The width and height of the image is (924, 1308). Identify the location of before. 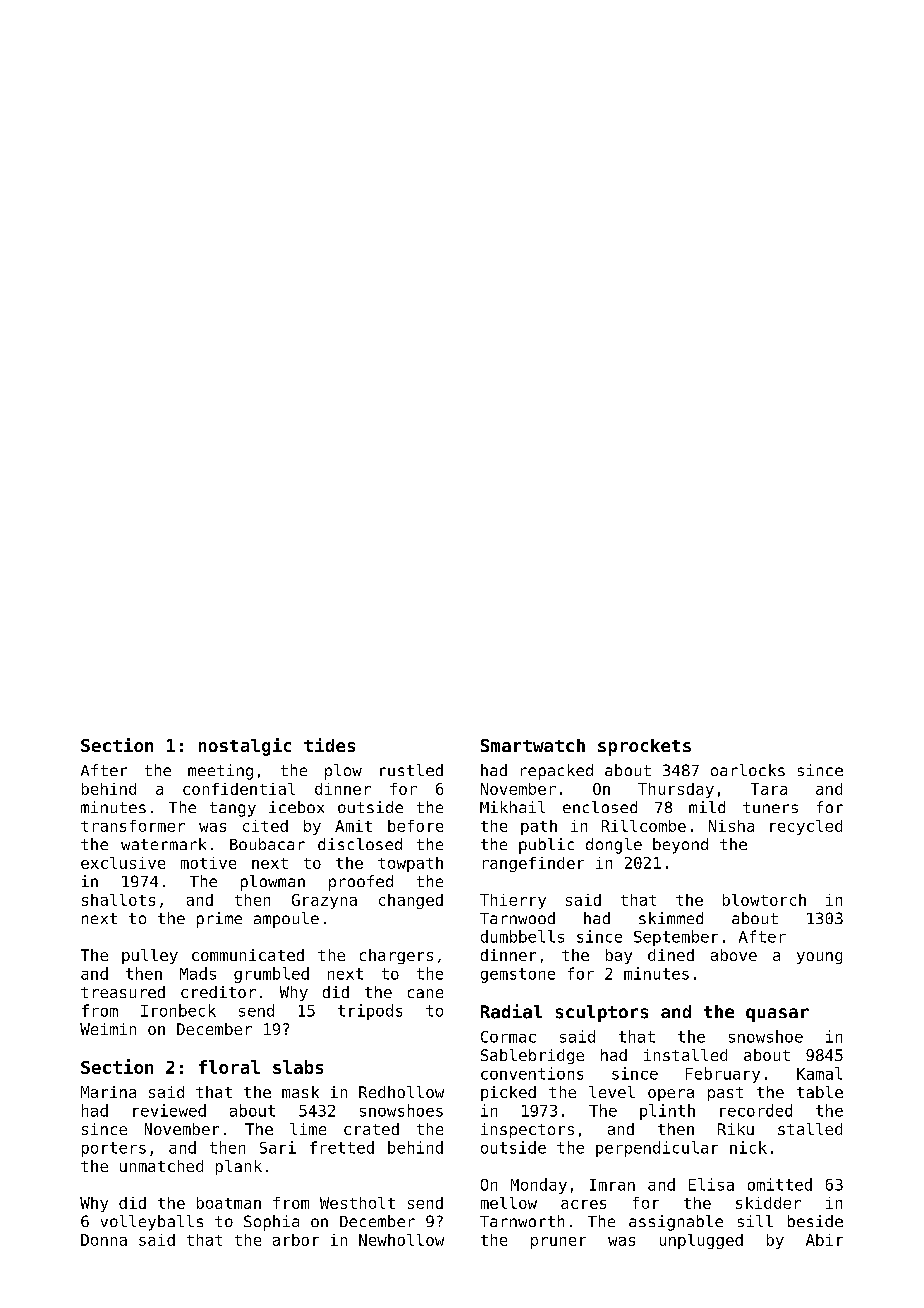
(415, 826).
